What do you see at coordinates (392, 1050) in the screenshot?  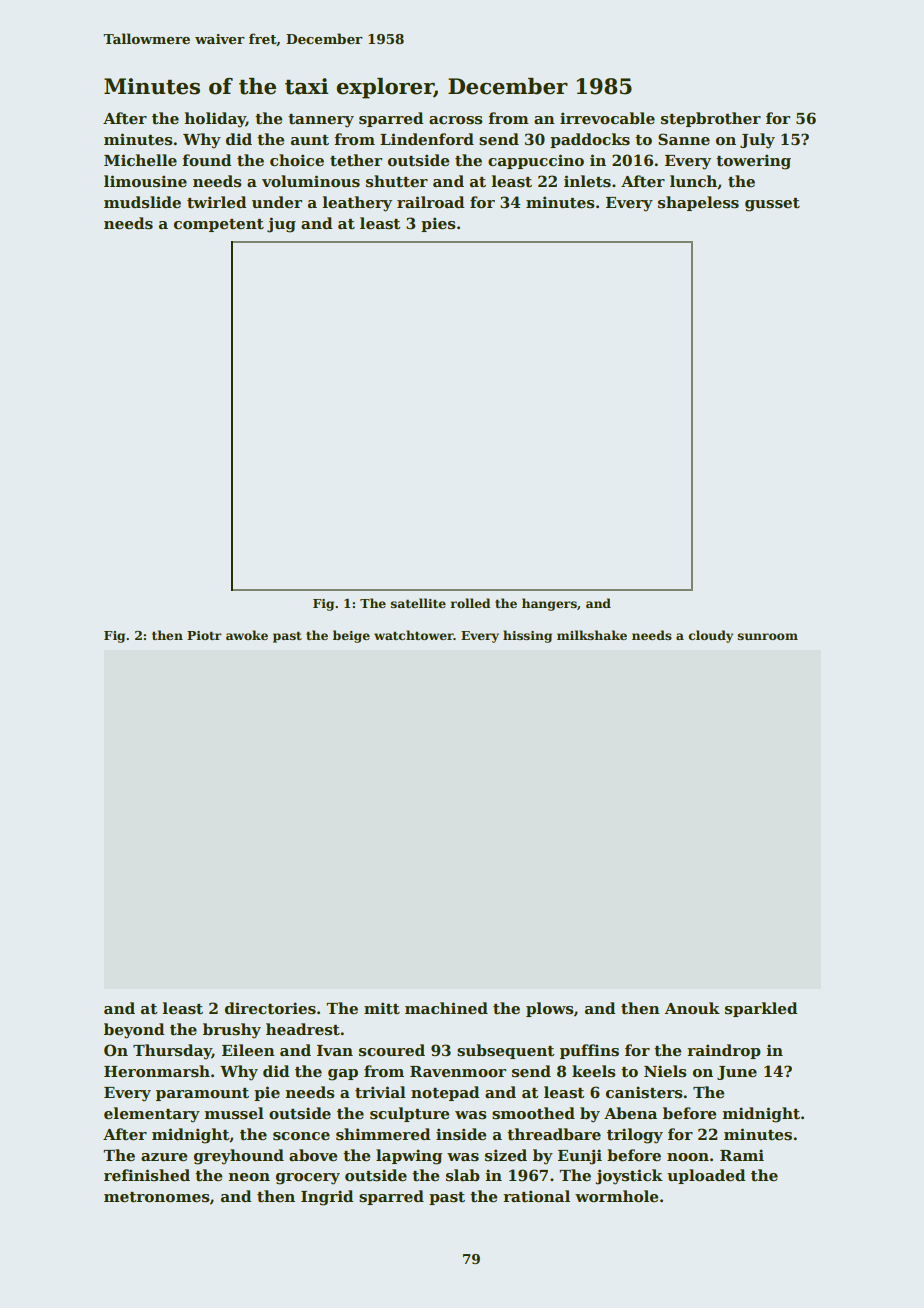 I see `scoured` at bounding box center [392, 1050].
